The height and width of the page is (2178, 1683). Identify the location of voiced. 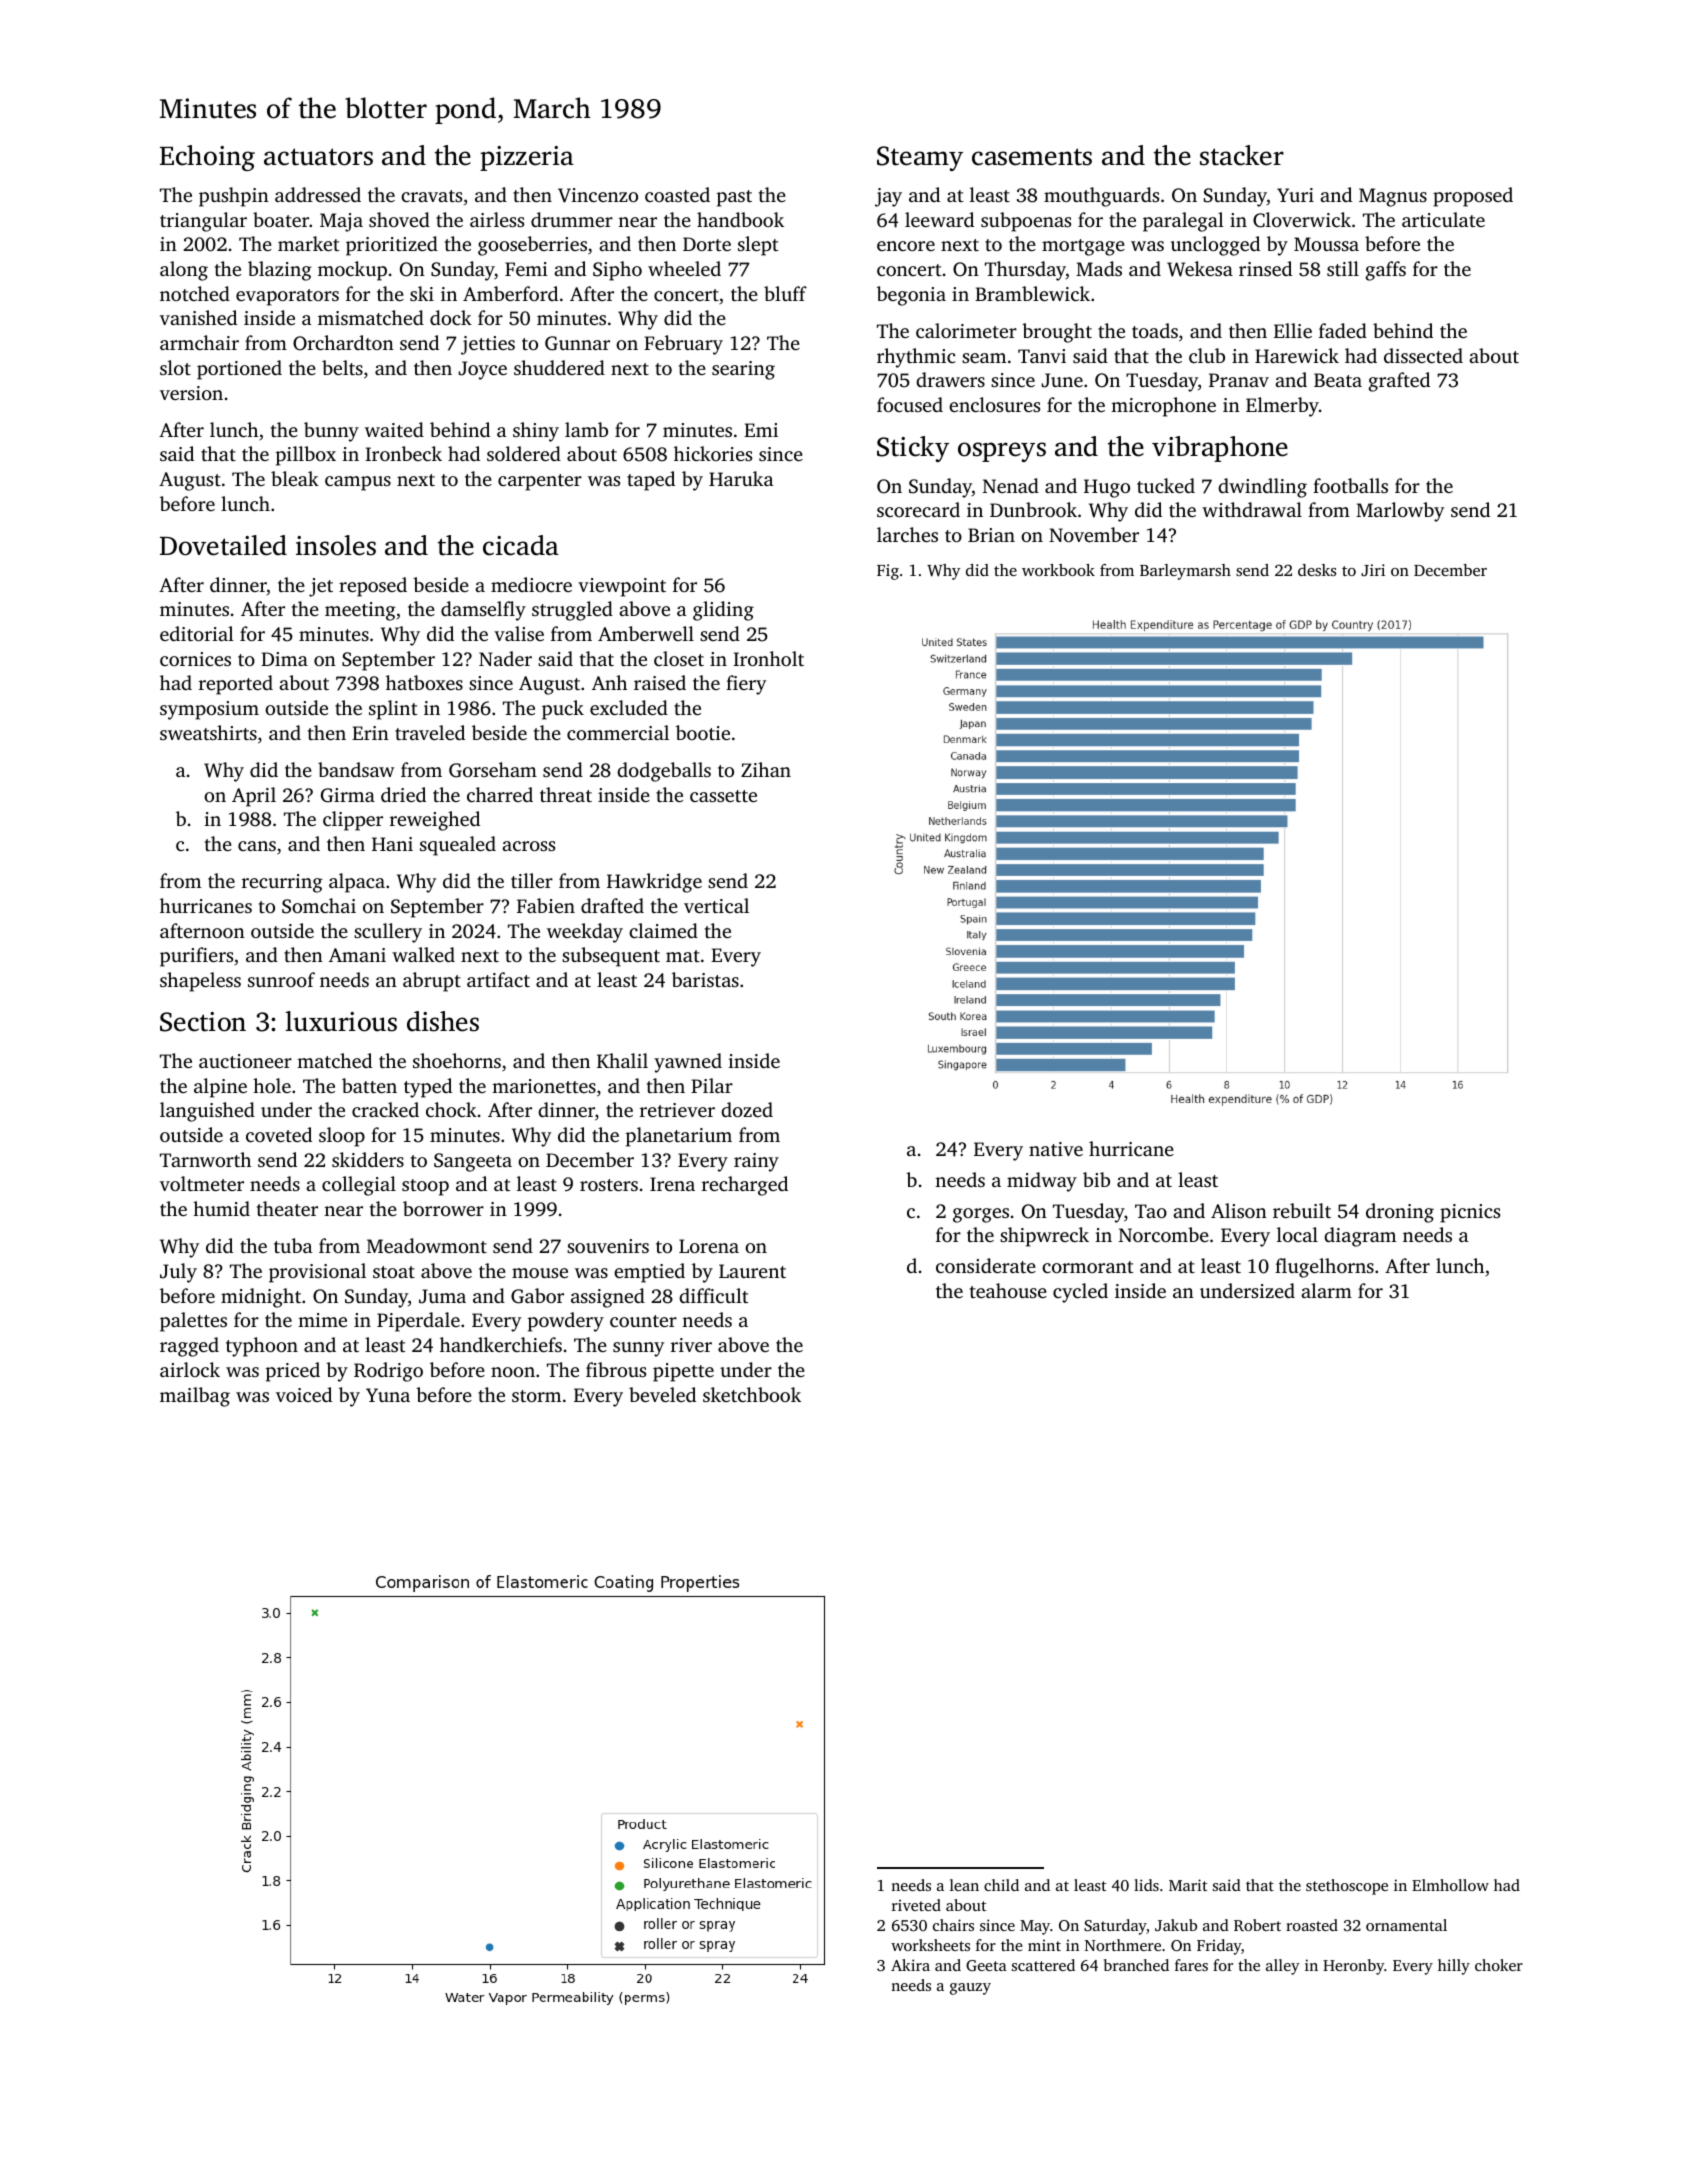
(304, 1394).
